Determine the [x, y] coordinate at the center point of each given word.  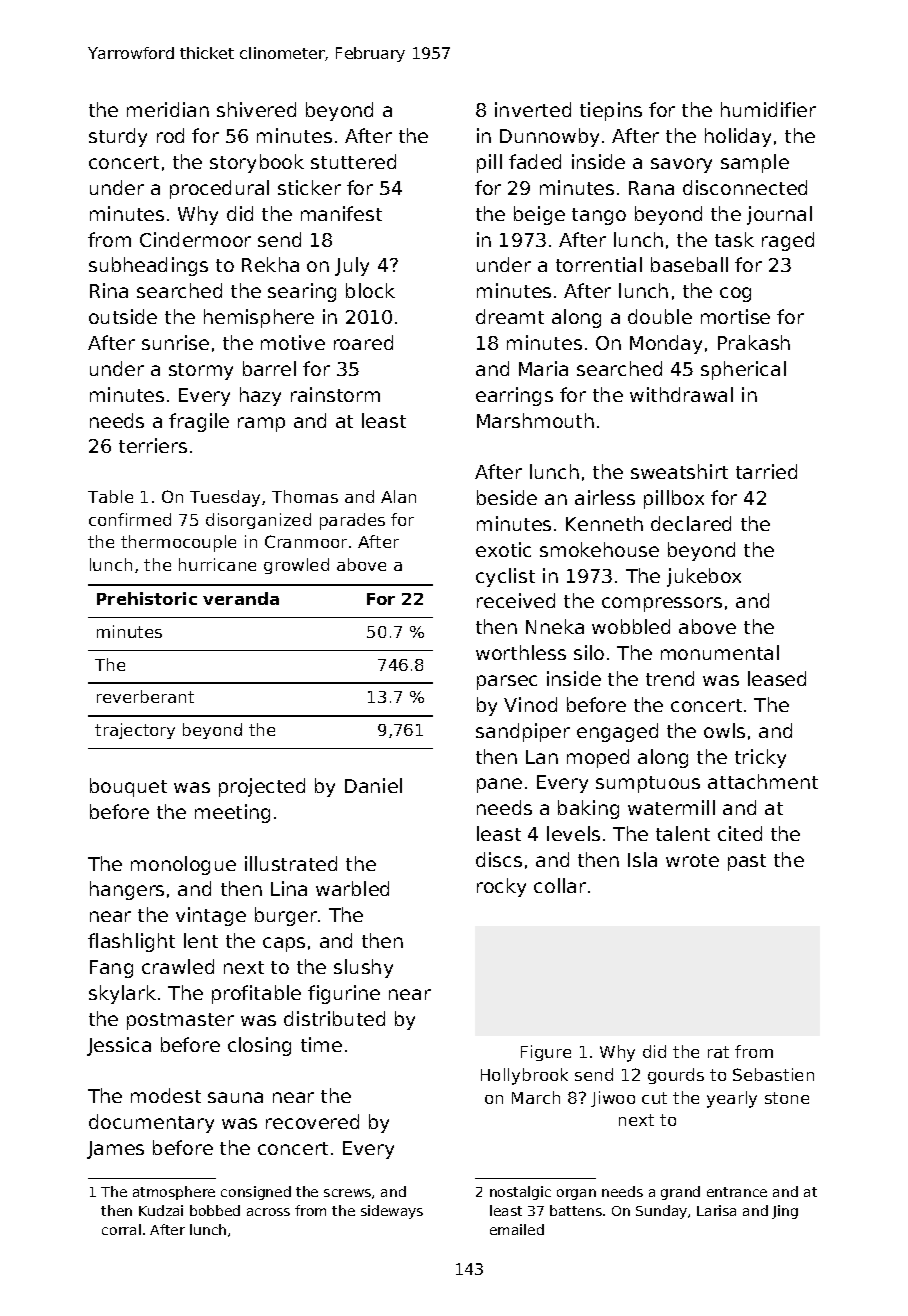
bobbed [215, 1210]
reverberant [145, 696]
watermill [671, 807]
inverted [533, 109]
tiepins [611, 111]
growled [296, 566]
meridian [168, 109]
